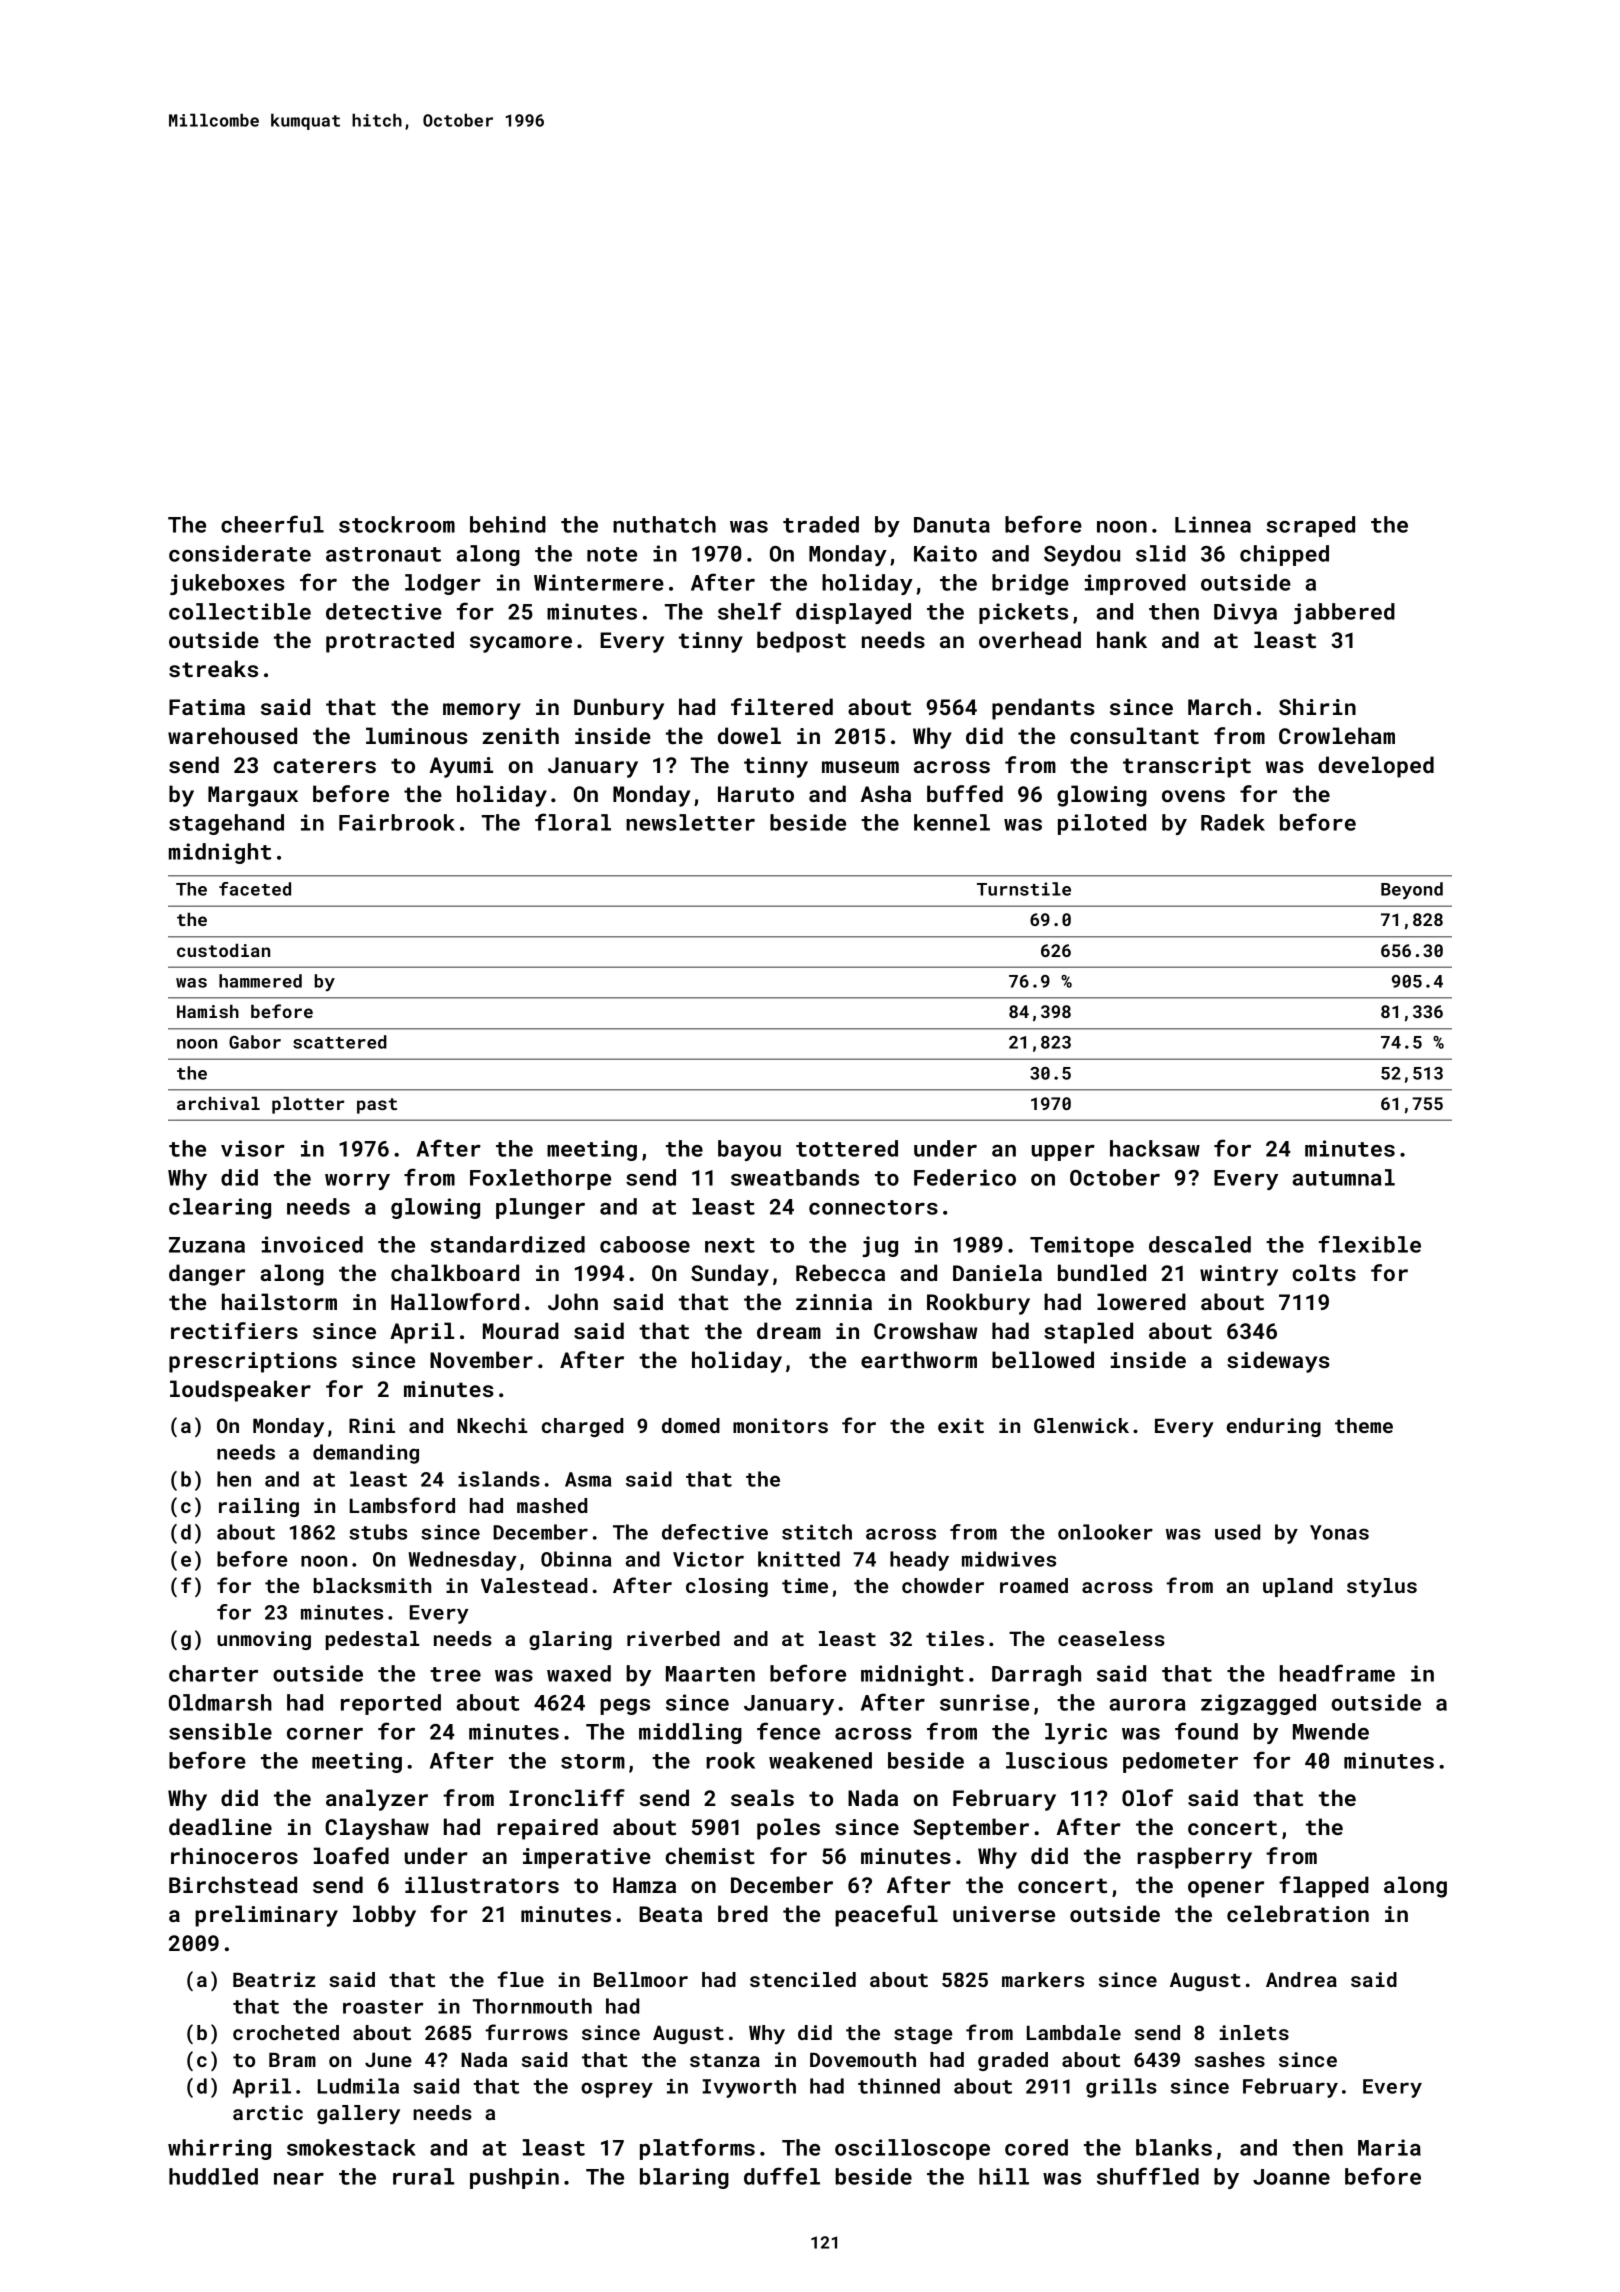 Image resolution: width=1620 pixels, height=2292 pixels. What do you see at coordinates (805, 1585) in the document?
I see `time` at bounding box center [805, 1585].
